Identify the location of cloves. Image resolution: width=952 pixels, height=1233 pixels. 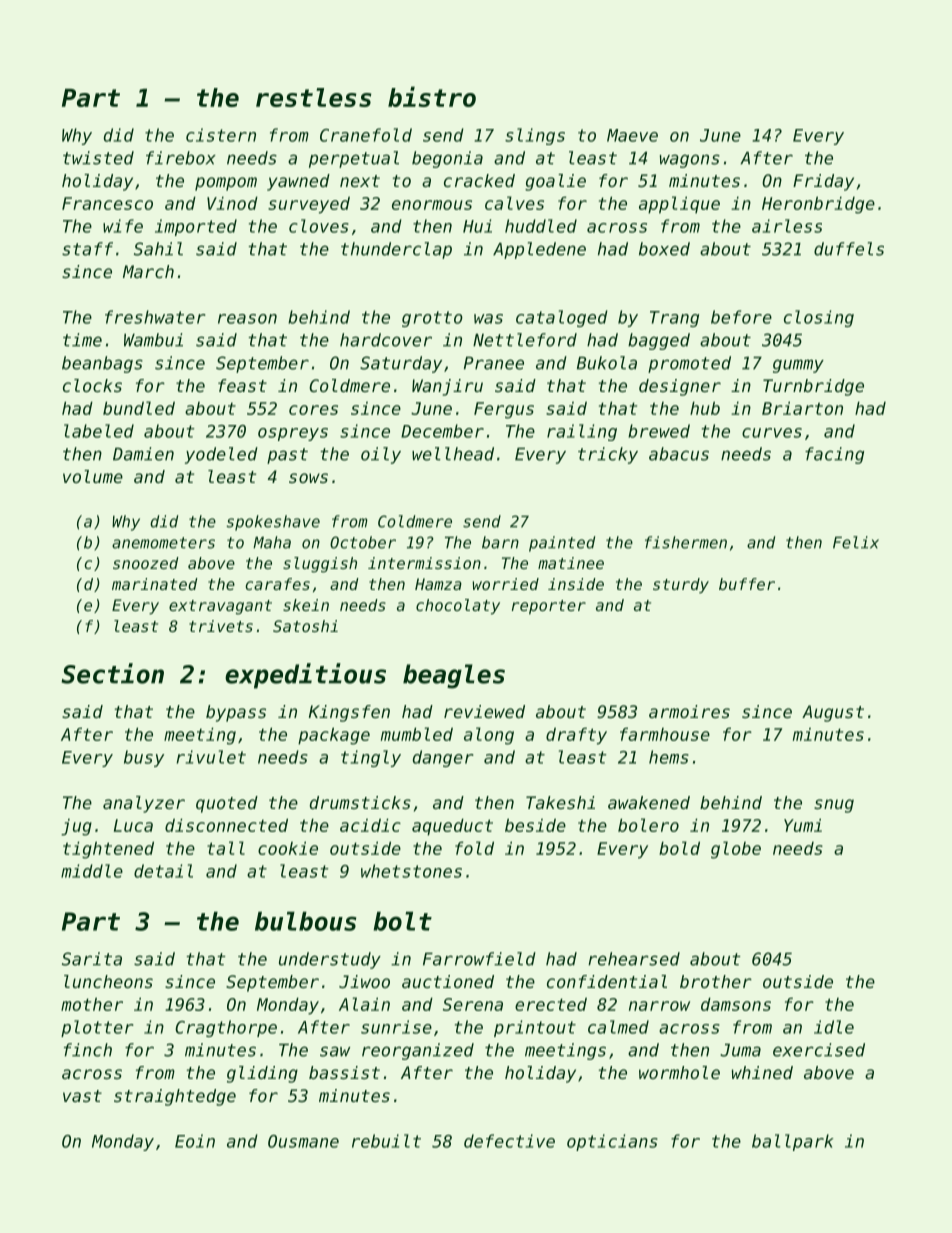
(319, 226).
